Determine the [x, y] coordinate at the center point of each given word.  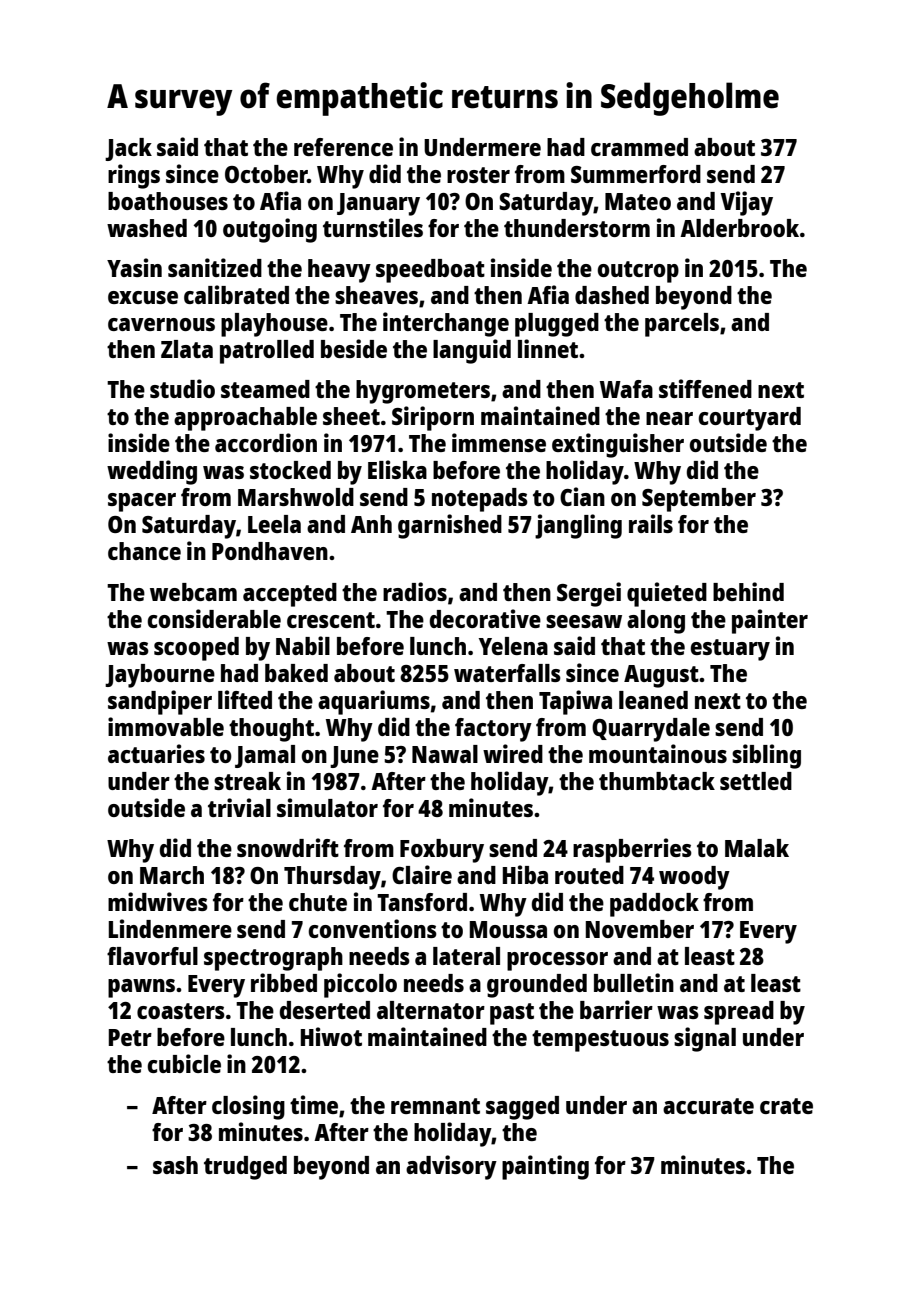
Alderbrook [739, 228]
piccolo [360, 985]
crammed [639, 147]
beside [354, 348]
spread [739, 1013]
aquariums [374, 702]
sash [175, 1165]
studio [182, 388]
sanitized [215, 267]
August [661, 676]
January [378, 204]
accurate [708, 1106]
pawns [141, 988]
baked [296, 673]
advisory [451, 1167]
